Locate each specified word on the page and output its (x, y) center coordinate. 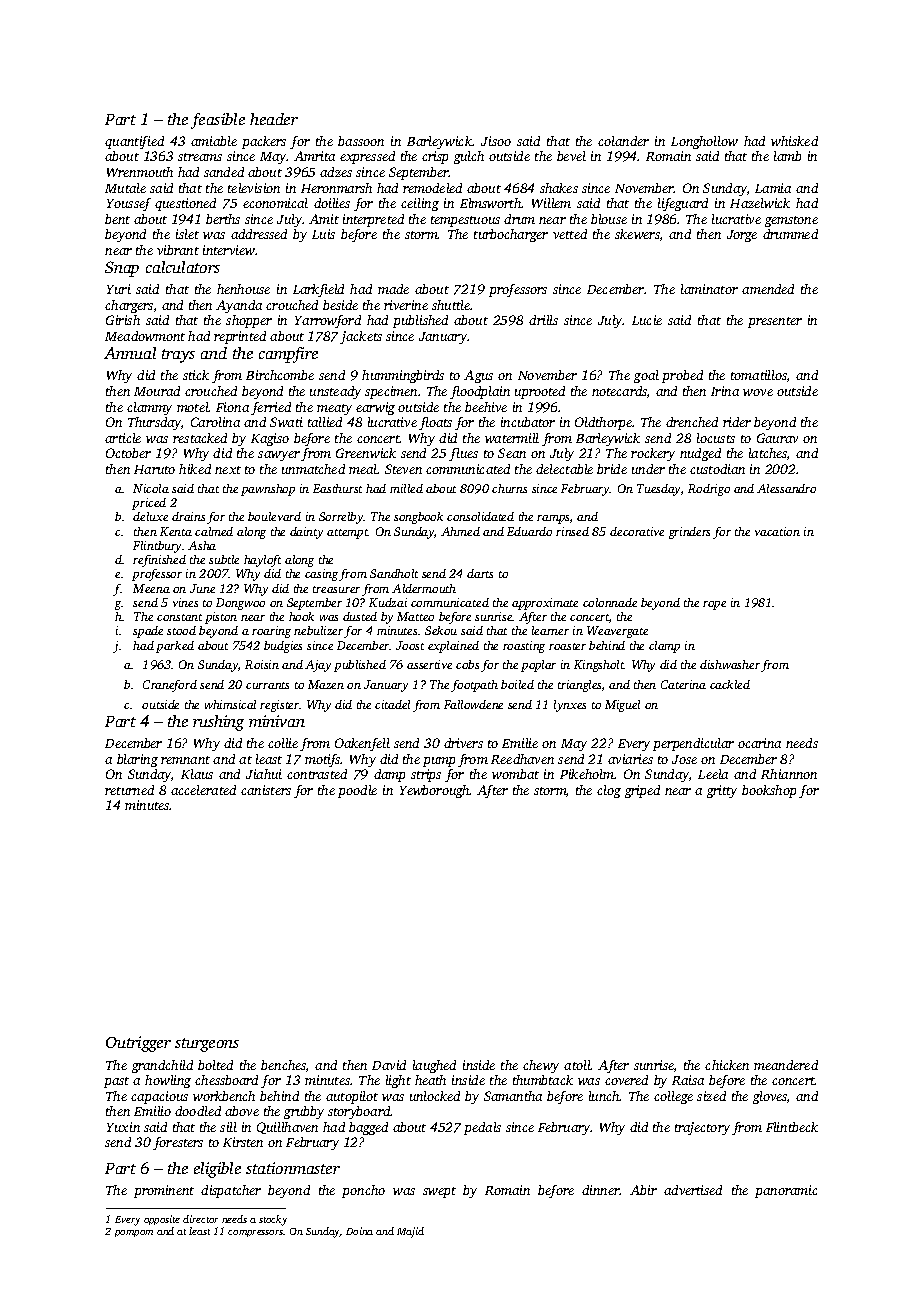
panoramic (786, 1191)
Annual (130, 353)
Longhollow (704, 142)
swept (439, 1192)
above (242, 1111)
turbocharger (511, 235)
